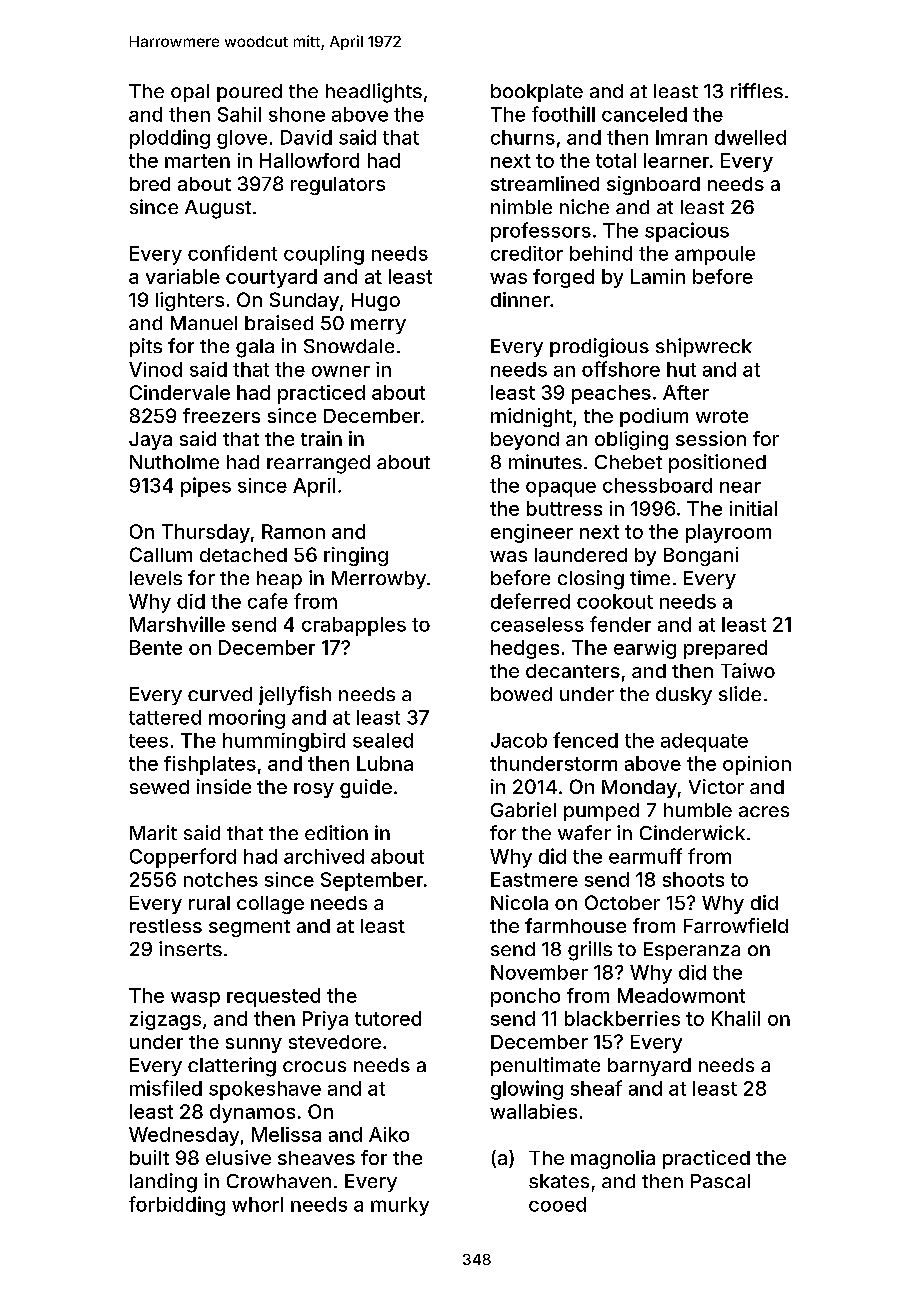 This page has height=1311, width=924. I want to click on built, so click(149, 1157).
